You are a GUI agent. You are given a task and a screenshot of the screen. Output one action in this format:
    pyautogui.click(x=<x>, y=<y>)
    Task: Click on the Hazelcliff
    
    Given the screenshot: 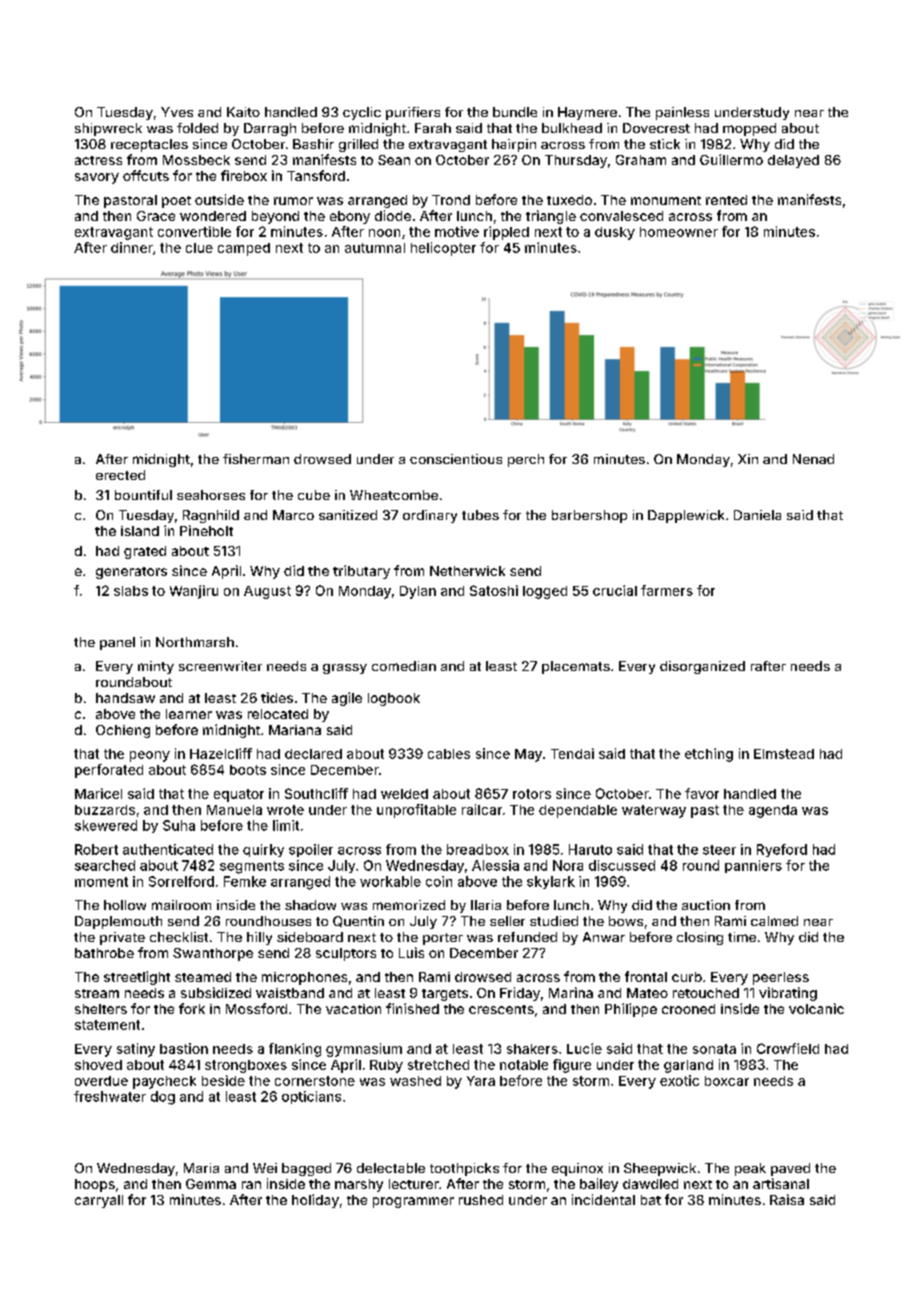 What is the action you would take?
    pyautogui.click(x=221, y=753)
